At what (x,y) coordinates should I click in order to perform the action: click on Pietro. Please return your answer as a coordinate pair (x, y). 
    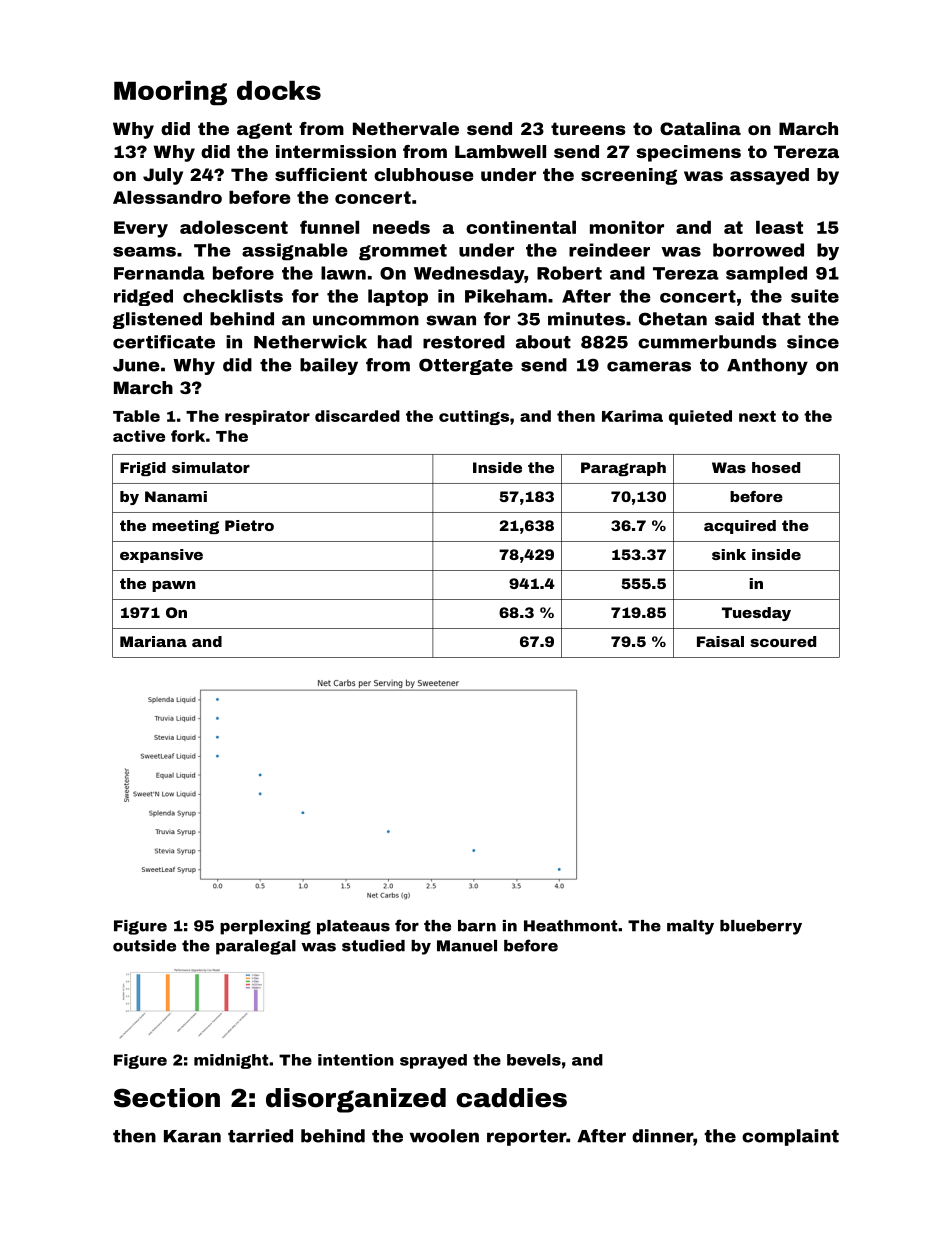
    Looking at the image, I should click on (249, 525).
